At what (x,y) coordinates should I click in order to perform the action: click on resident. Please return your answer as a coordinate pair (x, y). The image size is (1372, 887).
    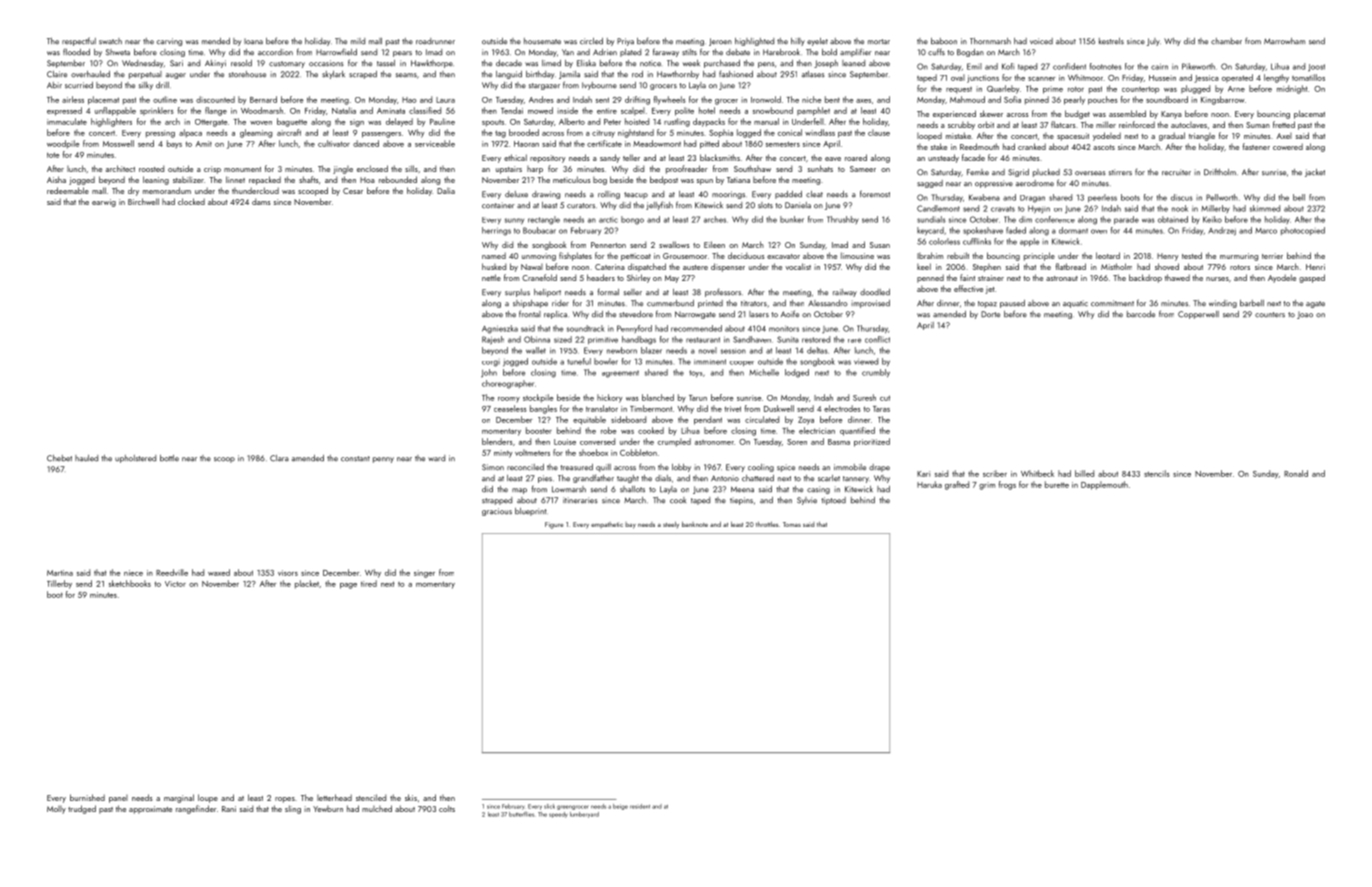
    Looking at the image, I should click on (640, 806).
